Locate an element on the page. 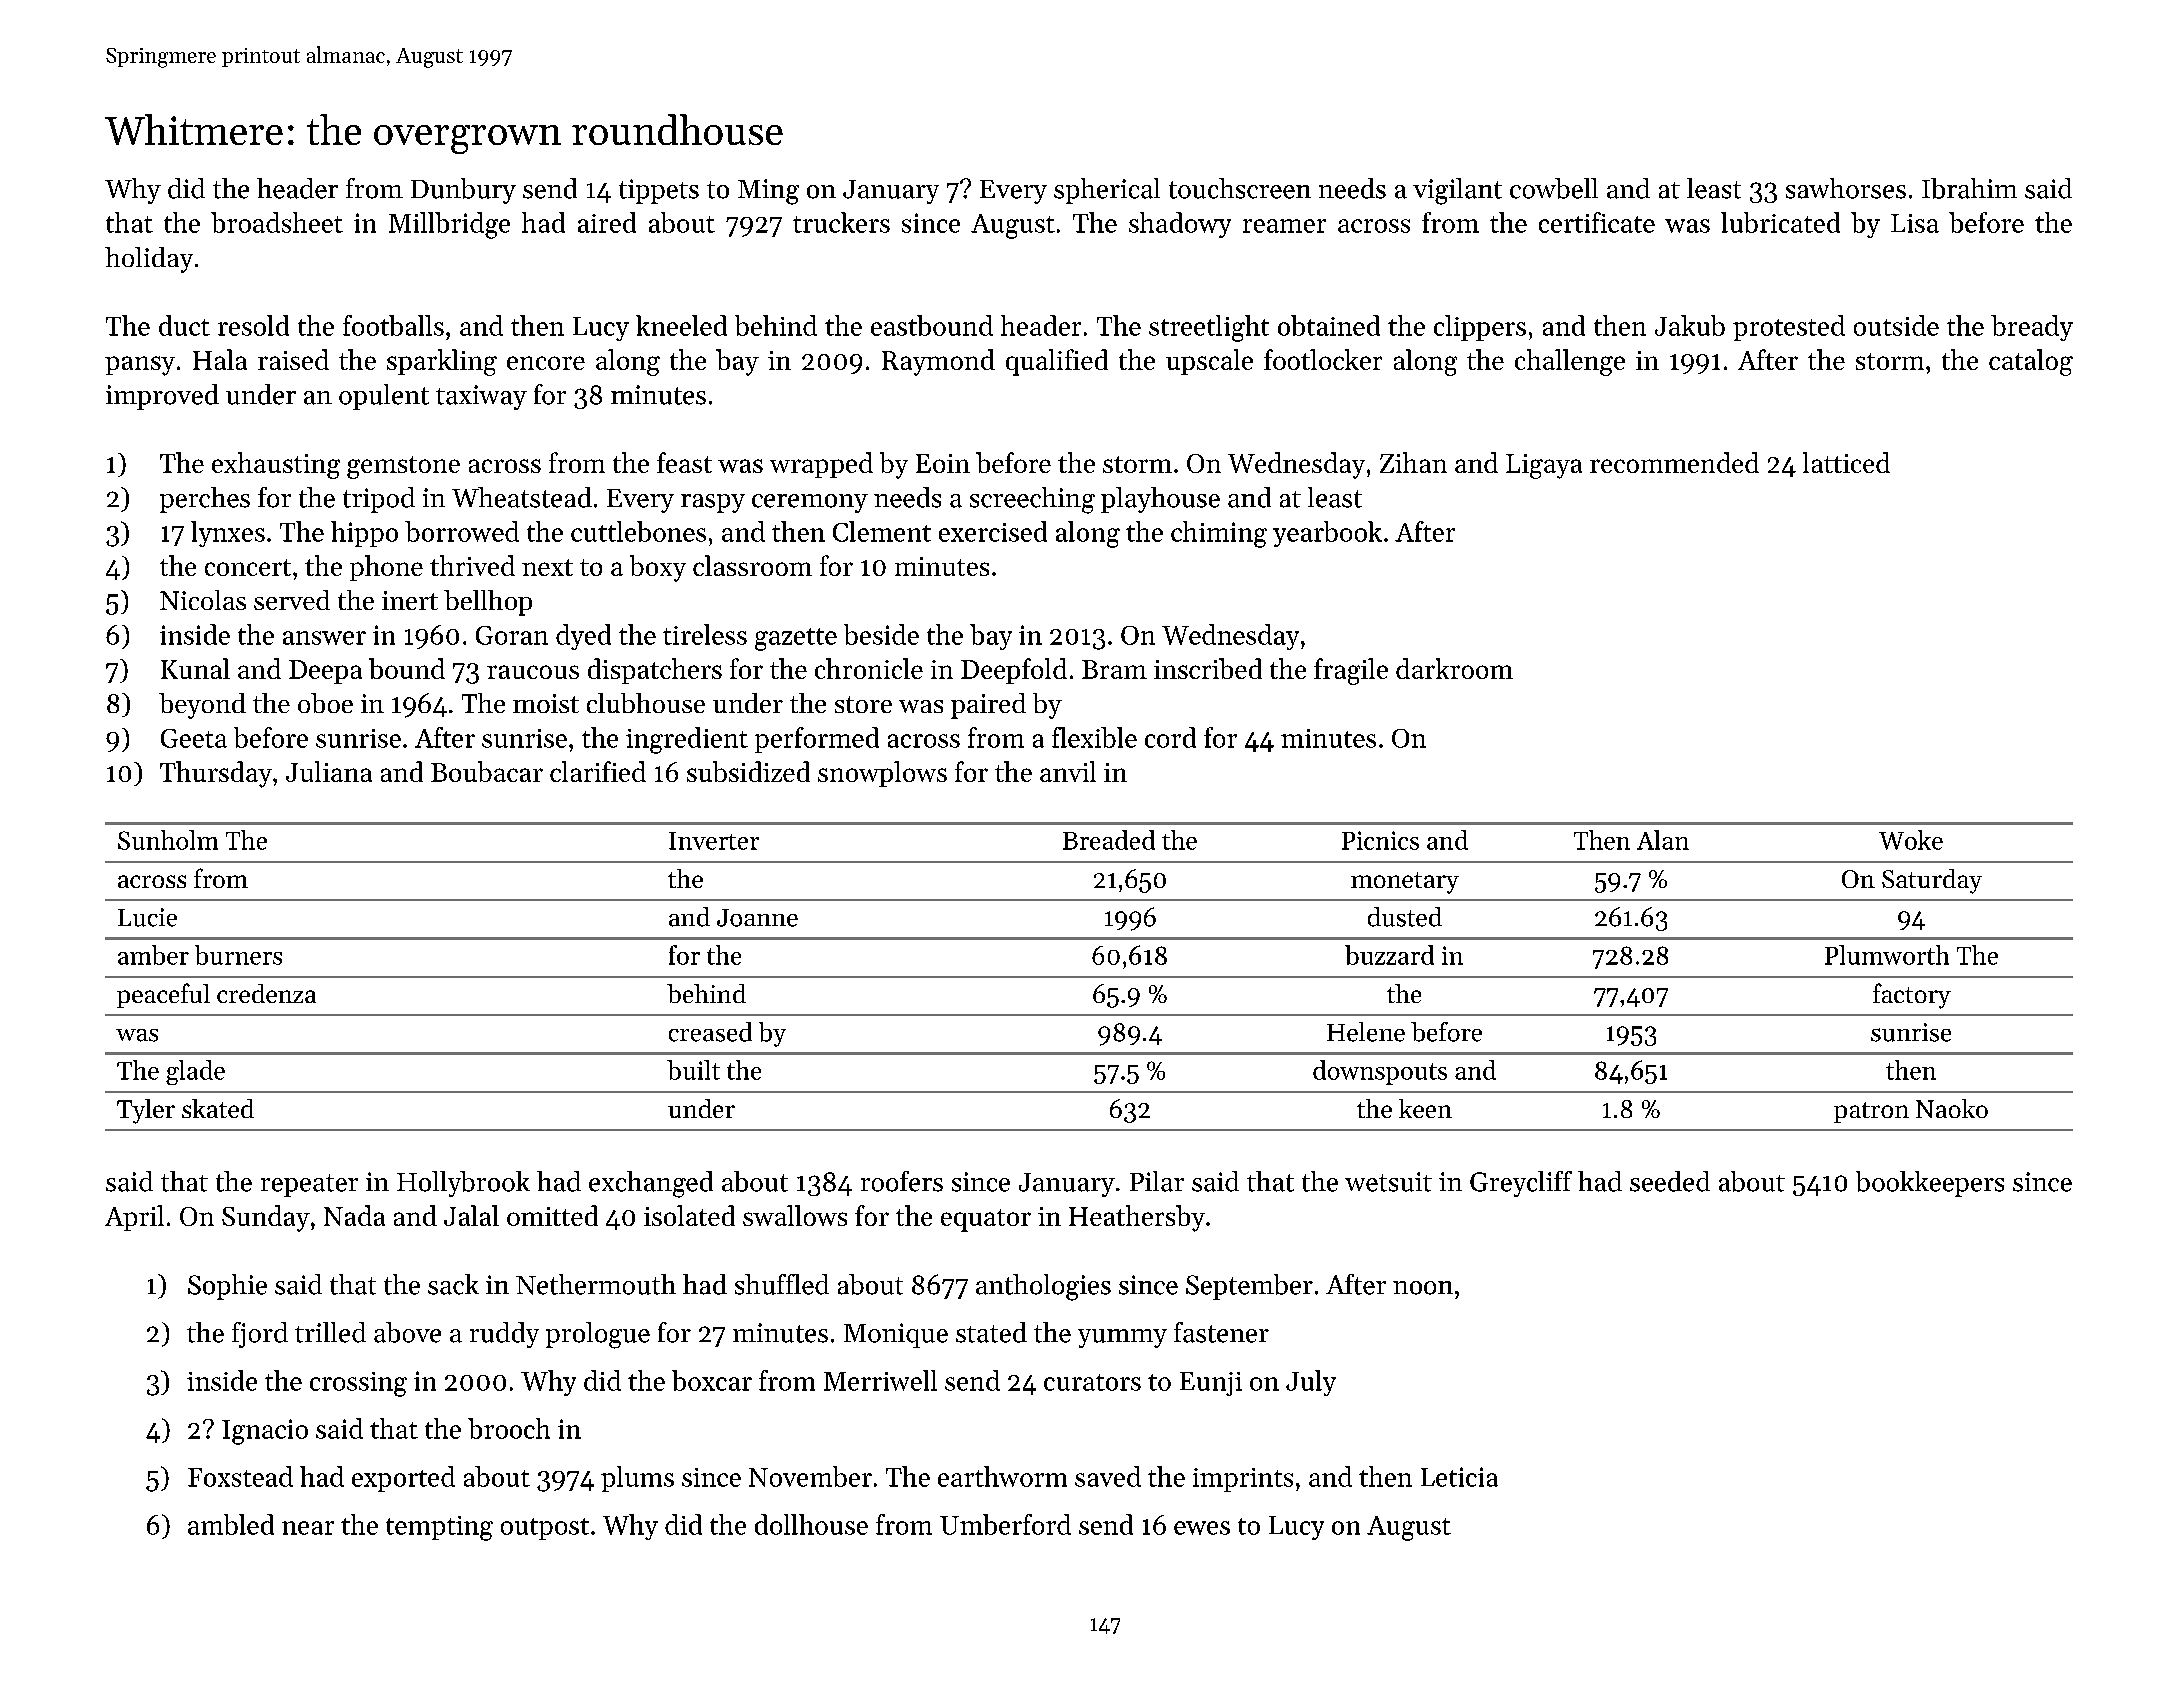  tempting is located at coordinates (439, 1528).
